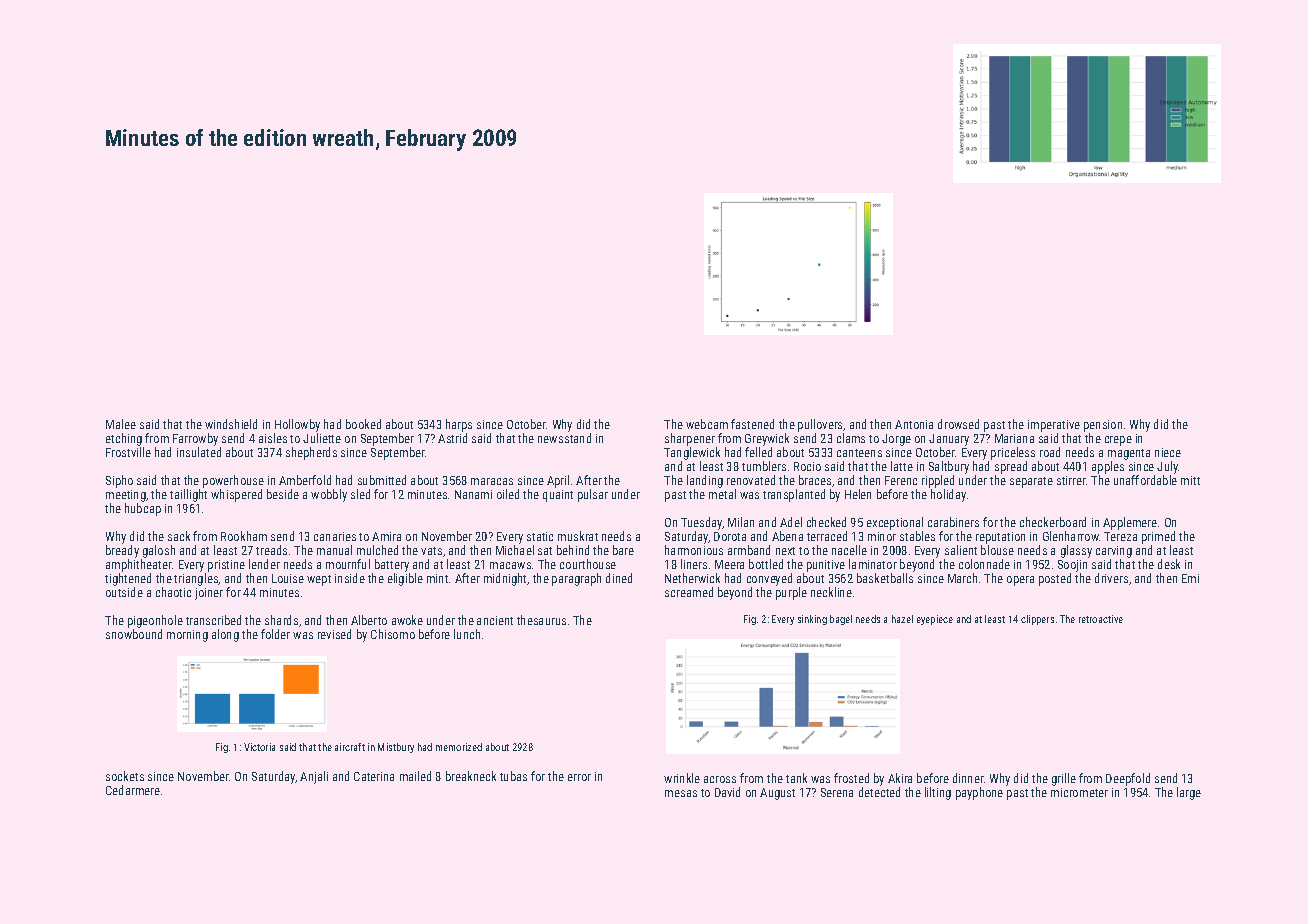  What do you see at coordinates (752, 424) in the image?
I see `fastened` at bounding box center [752, 424].
